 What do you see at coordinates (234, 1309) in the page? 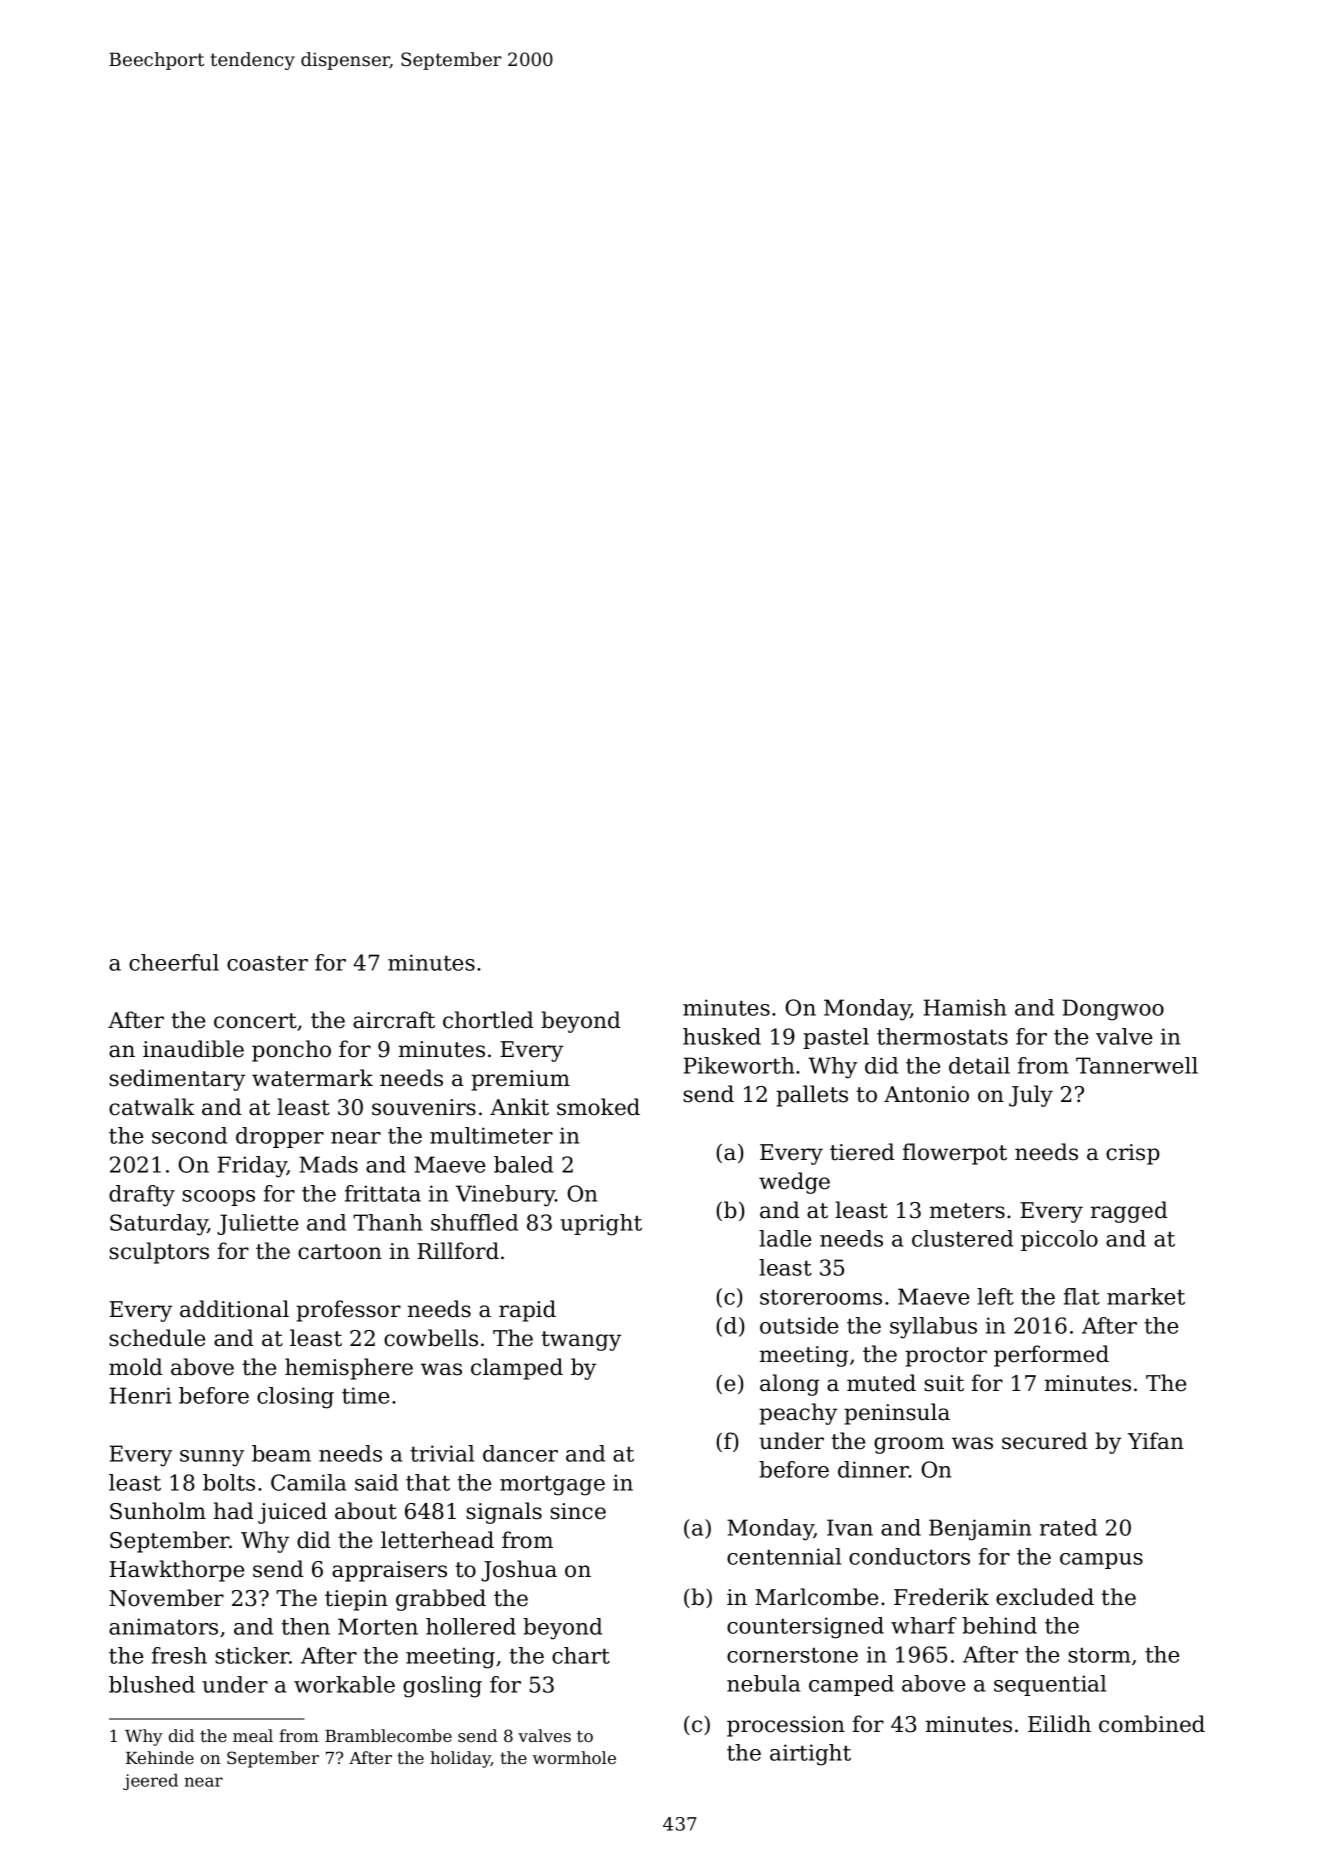
I see `additional` at bounding box center [234, 1309].
